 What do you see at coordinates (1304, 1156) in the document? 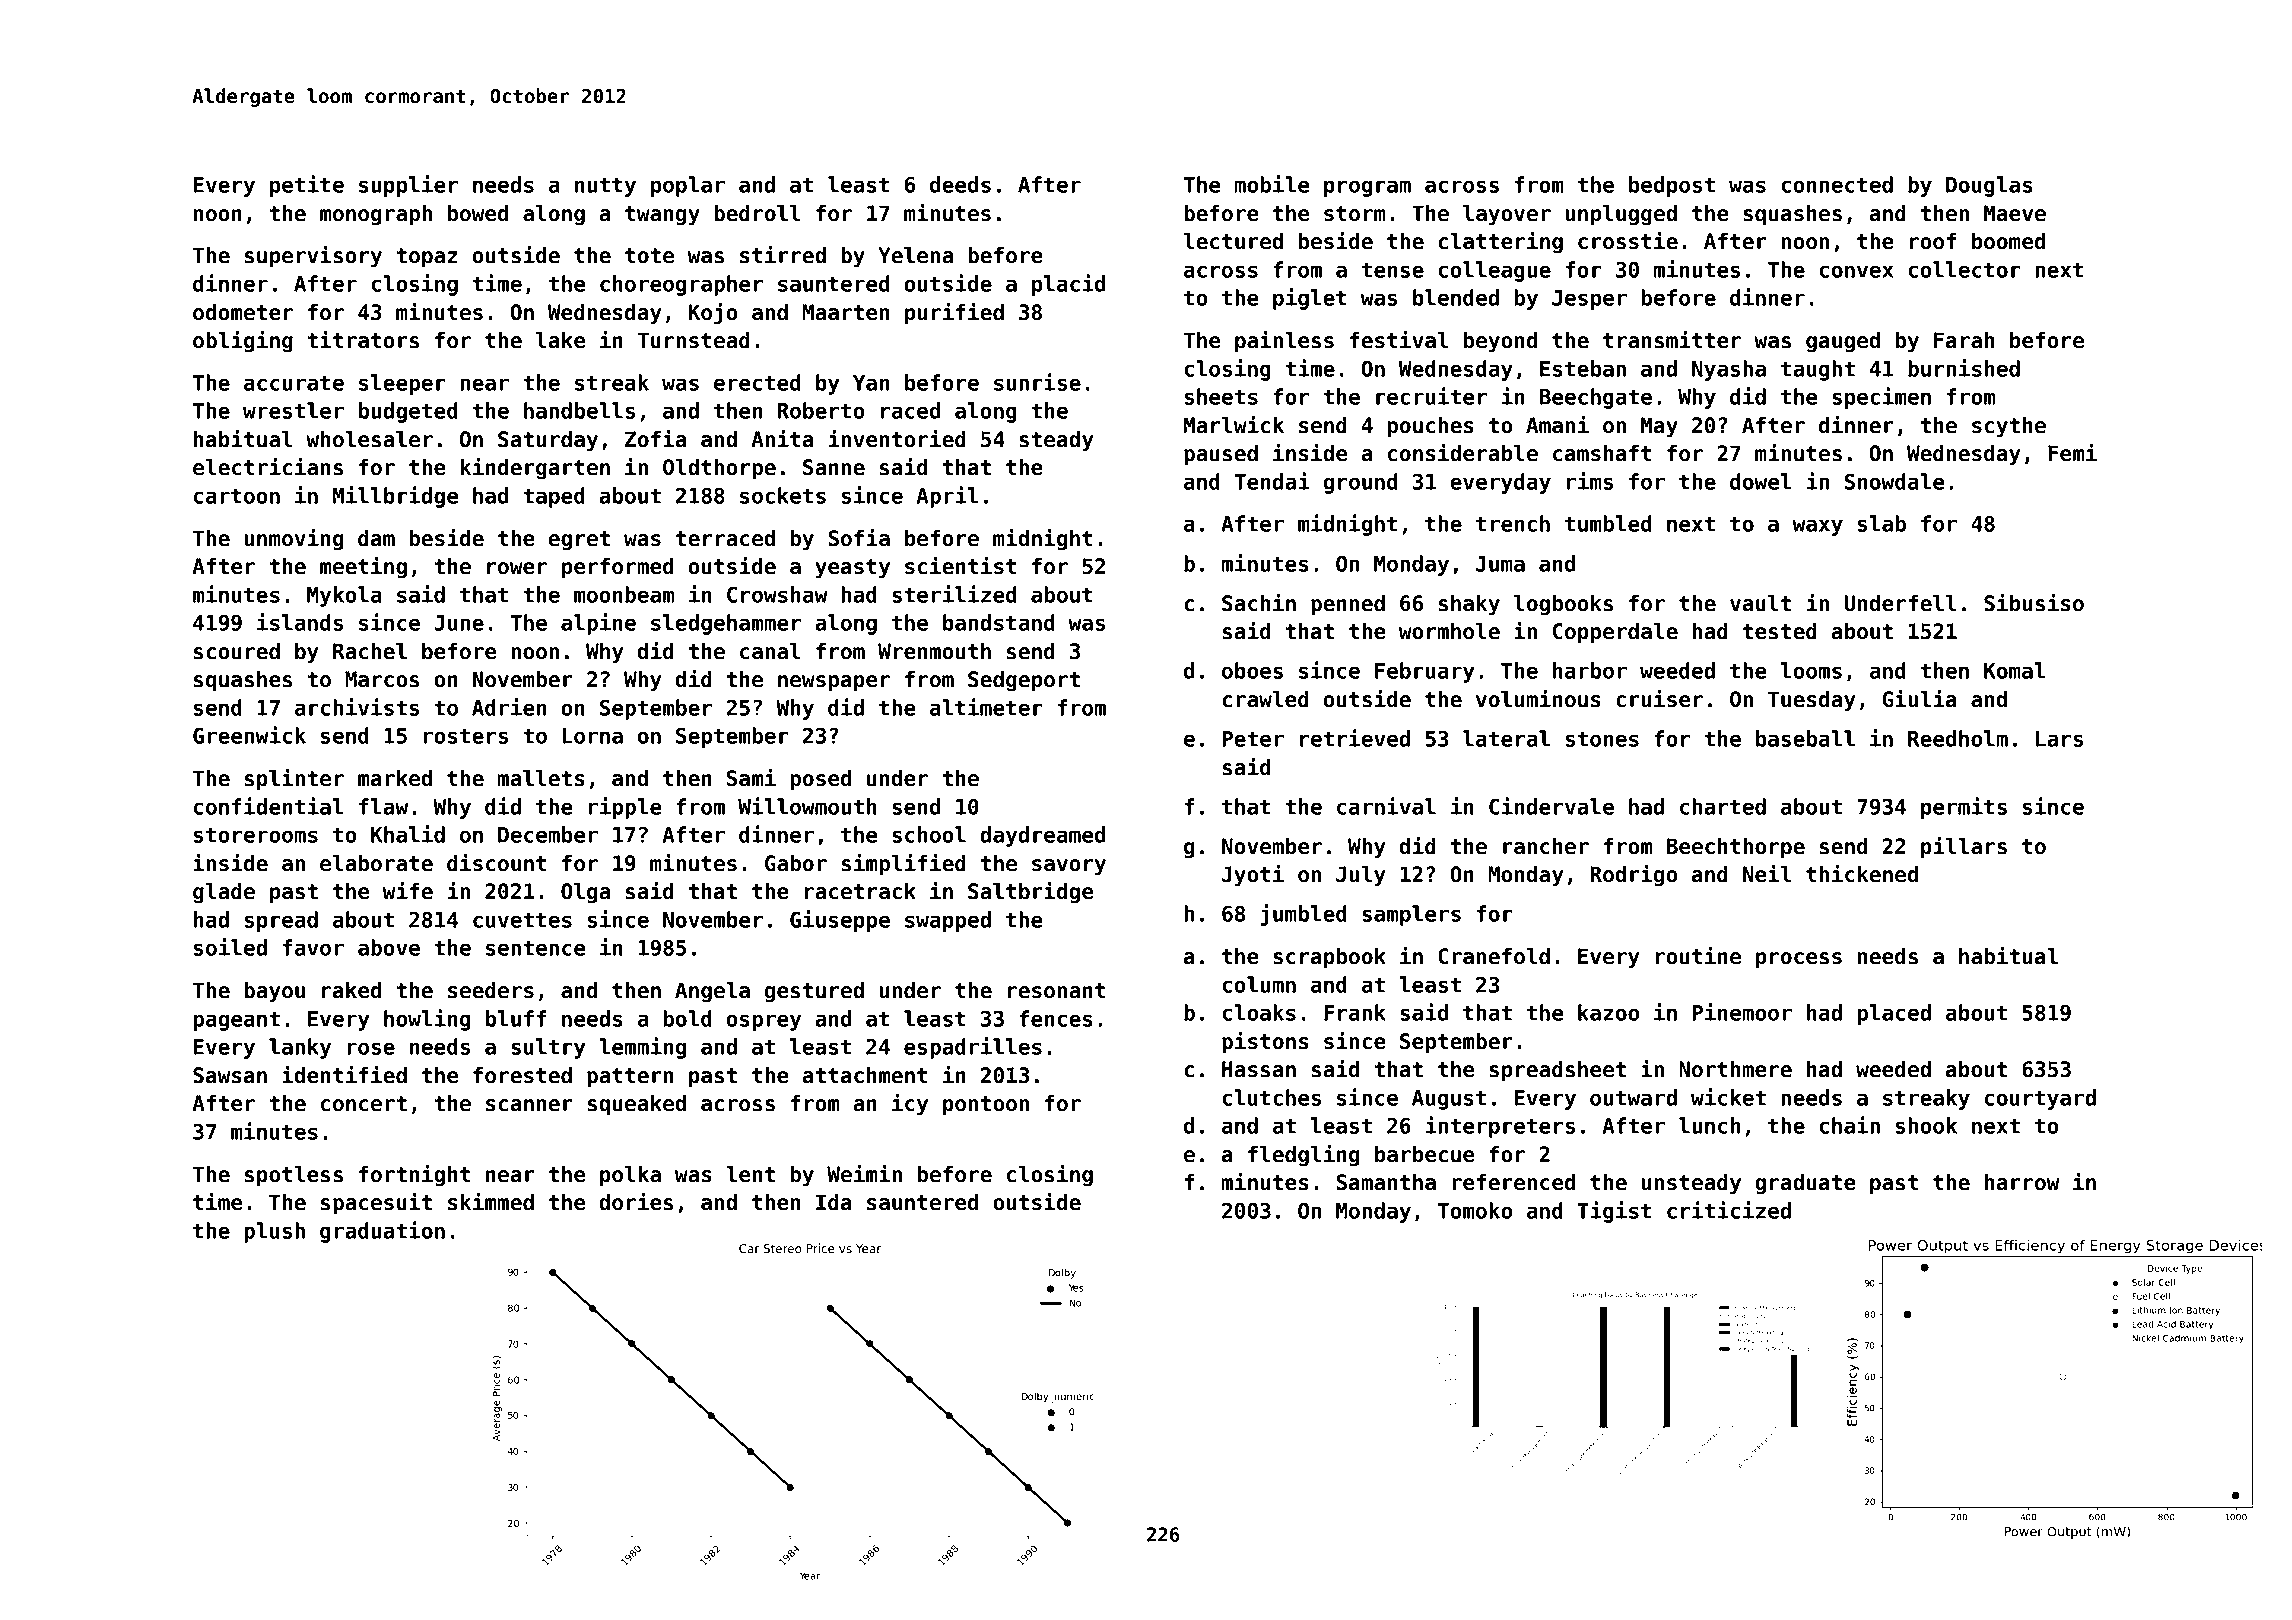
I see `fledgling` at bounding box center [1304, 1156].
